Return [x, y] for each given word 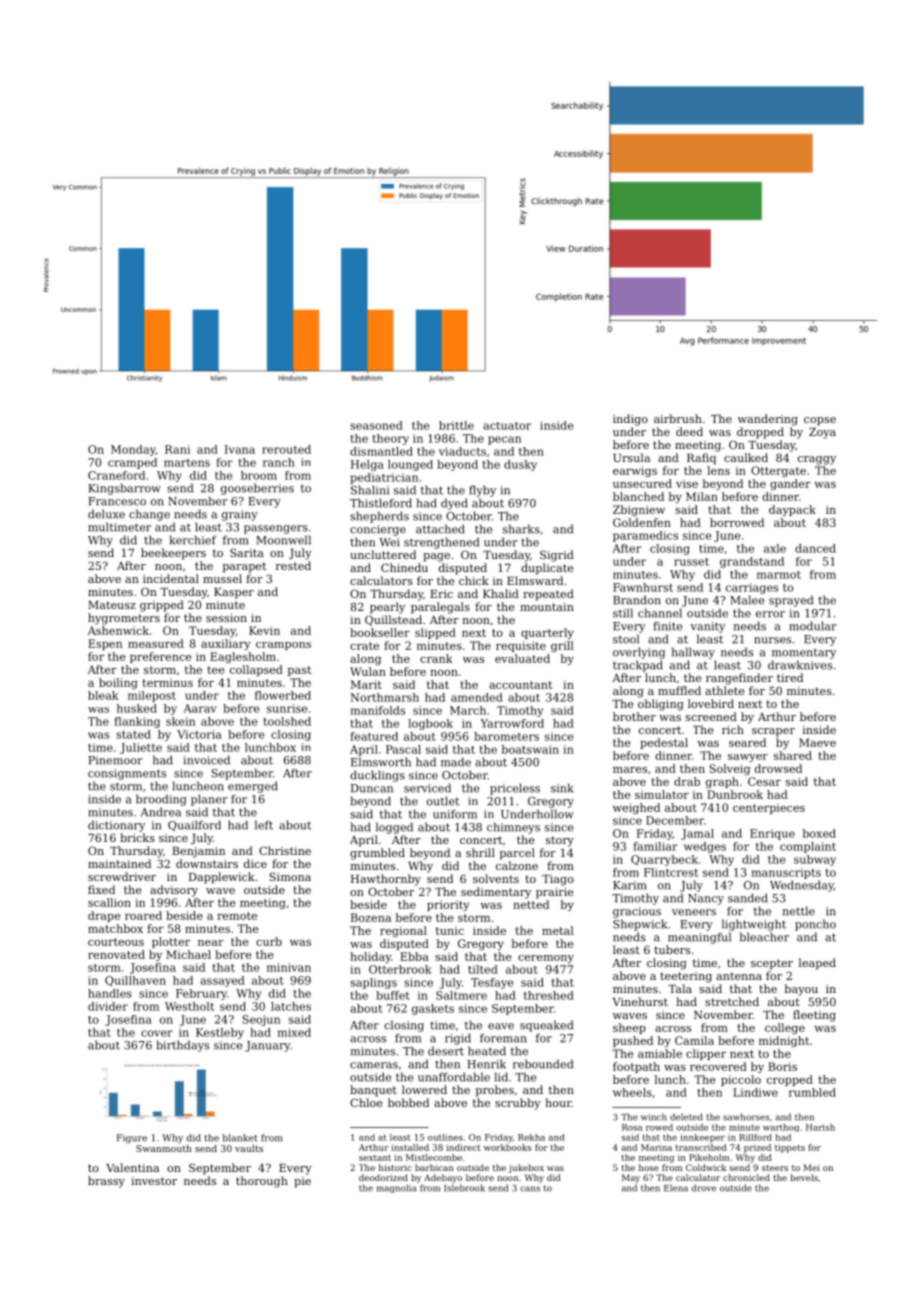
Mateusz [112, 605]
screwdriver [122, 876]
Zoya [822, 433]
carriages [752, 588]
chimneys [513, 828]
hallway [693, 653]
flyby [482, 491]
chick [474, 580]
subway [815, 860]
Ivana [240, 449]
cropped [790, 1080]
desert [446, 1051]
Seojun [261, 1020]
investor [154, 1181]
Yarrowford [512, 723]
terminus [167, 683]
